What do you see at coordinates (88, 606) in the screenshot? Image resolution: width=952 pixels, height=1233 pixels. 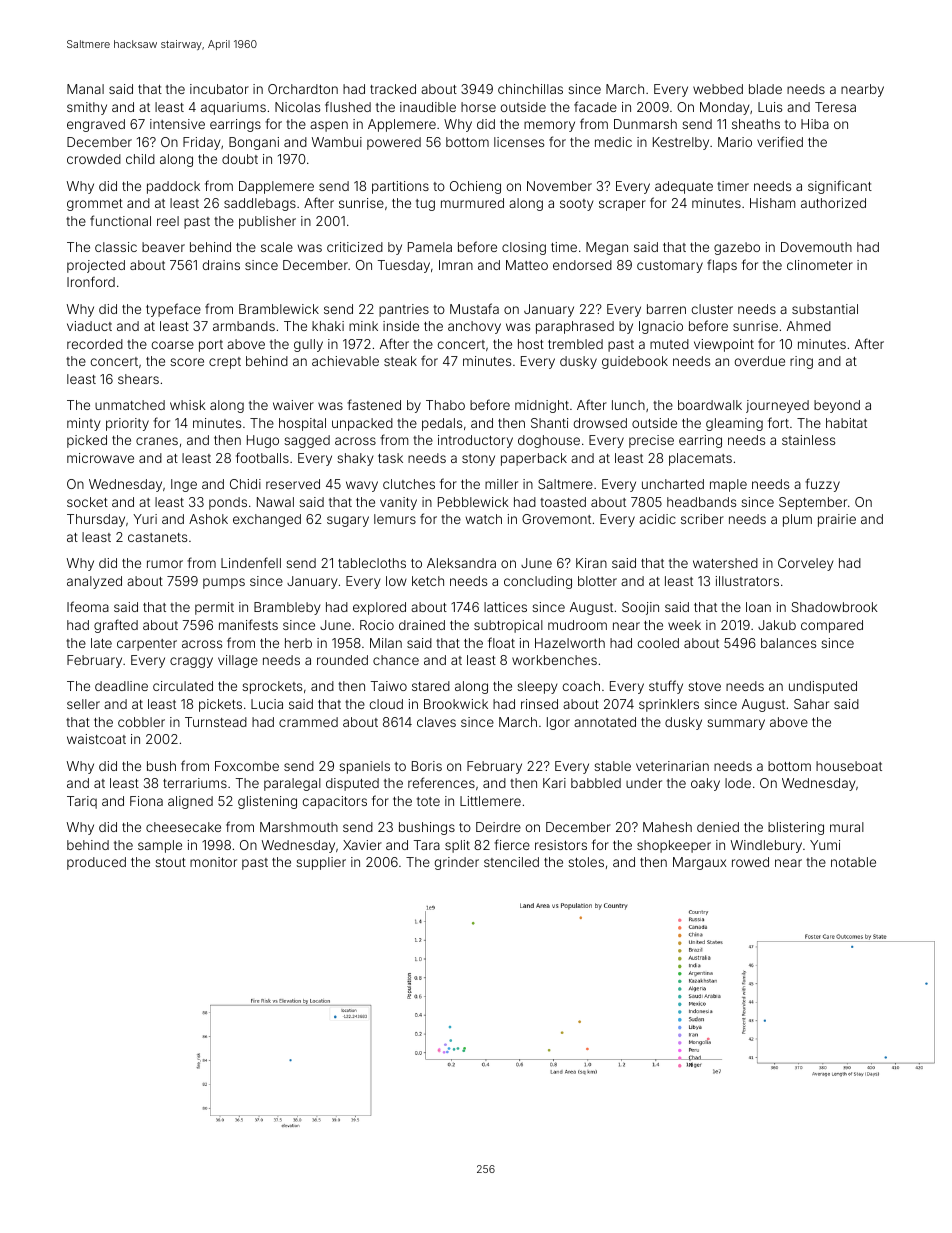 I see `Ifeoma` at bounding box center [88, 606].
